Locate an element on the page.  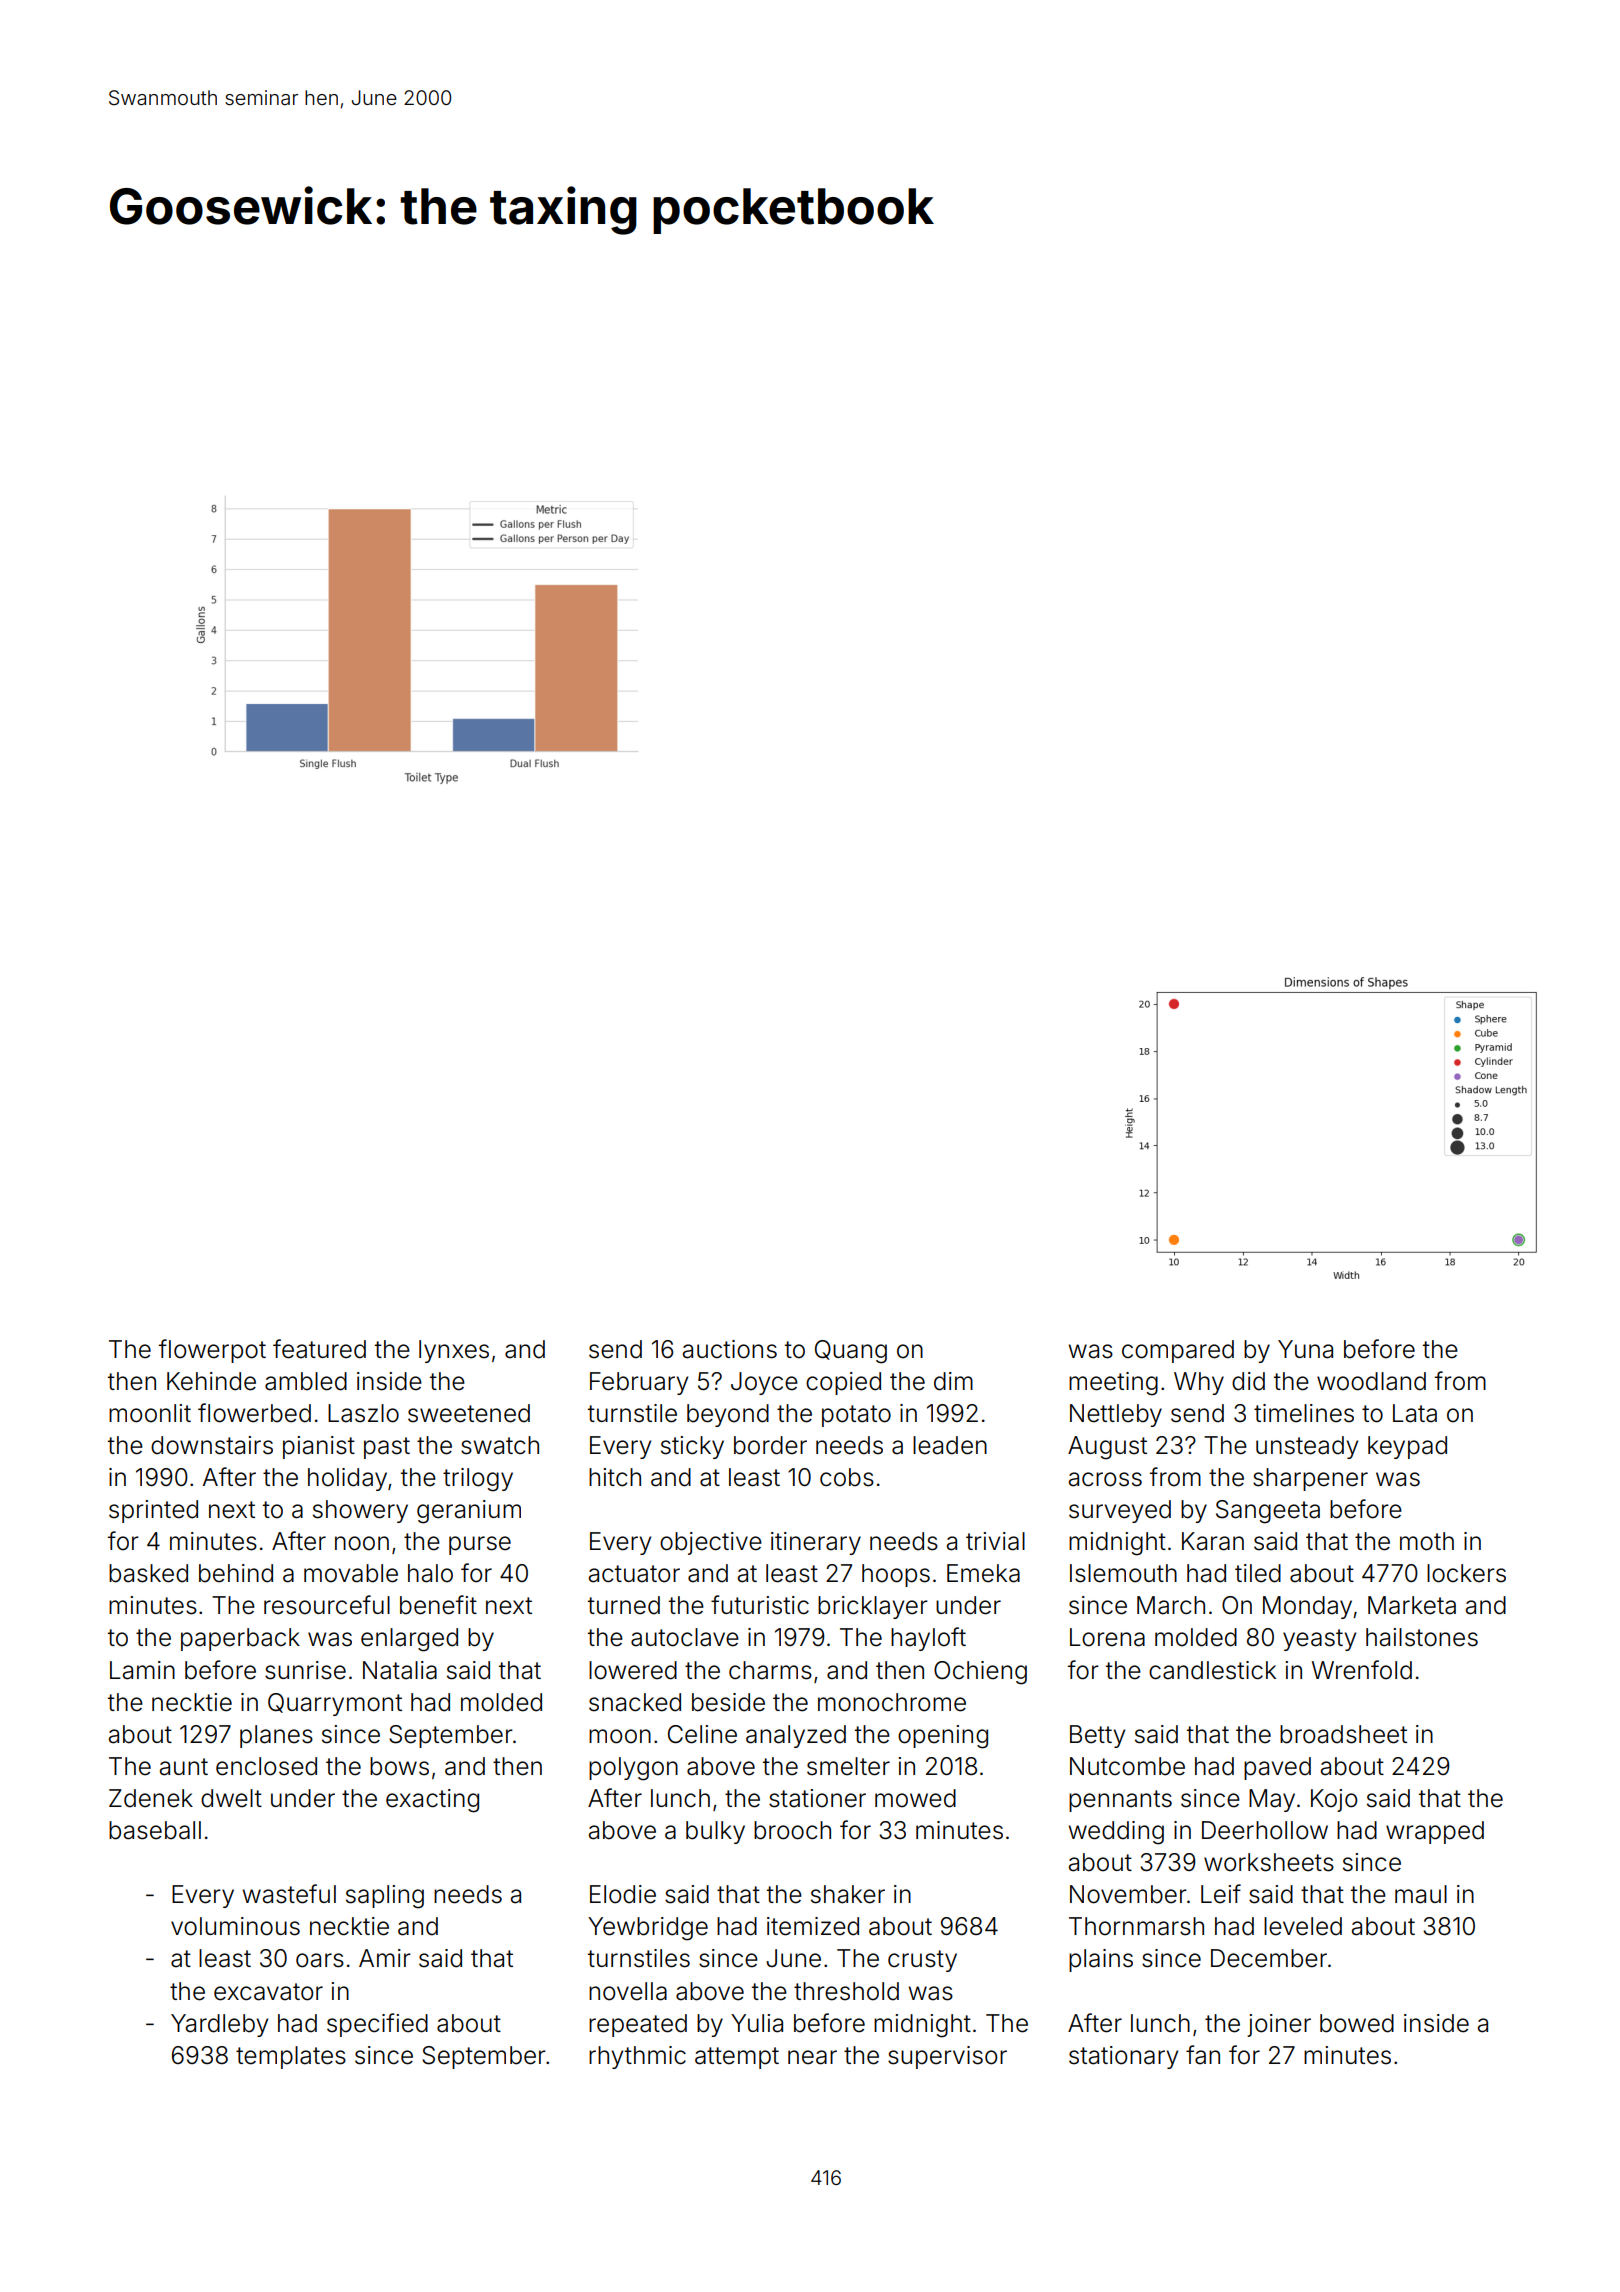
Lamin is located at coordinates (142, 1670).
